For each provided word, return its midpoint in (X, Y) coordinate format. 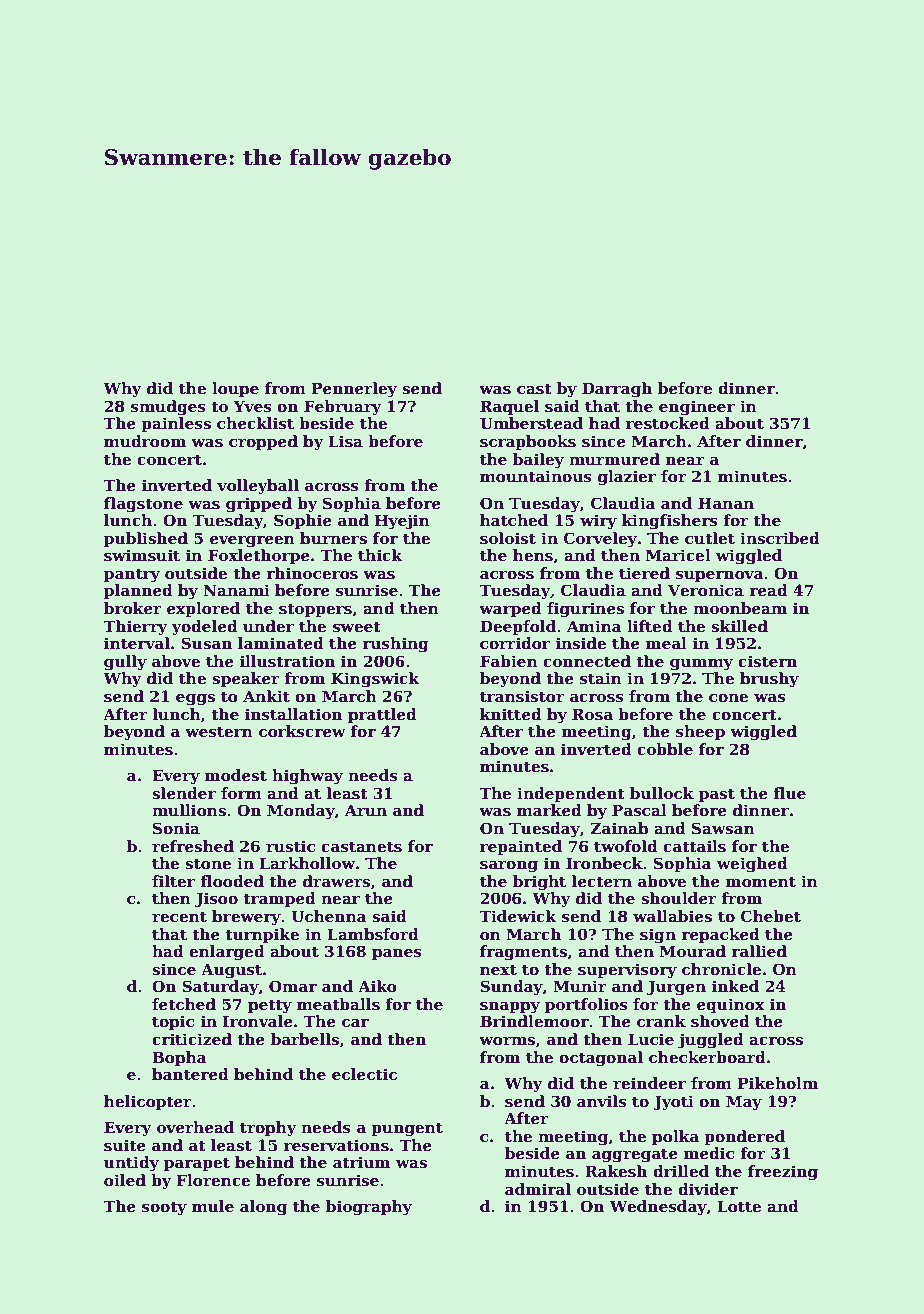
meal (666, 643)
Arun (366, 810)
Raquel (509, 407)
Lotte (739, 1206)
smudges (168, 408)
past (717, 795)
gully (125, 663)
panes (397, 954)
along (263, 1208)
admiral (538, 1189)
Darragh (617, 390)
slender (184, 793)
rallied (759, 951)
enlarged (227, 953)
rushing (395, 645)
